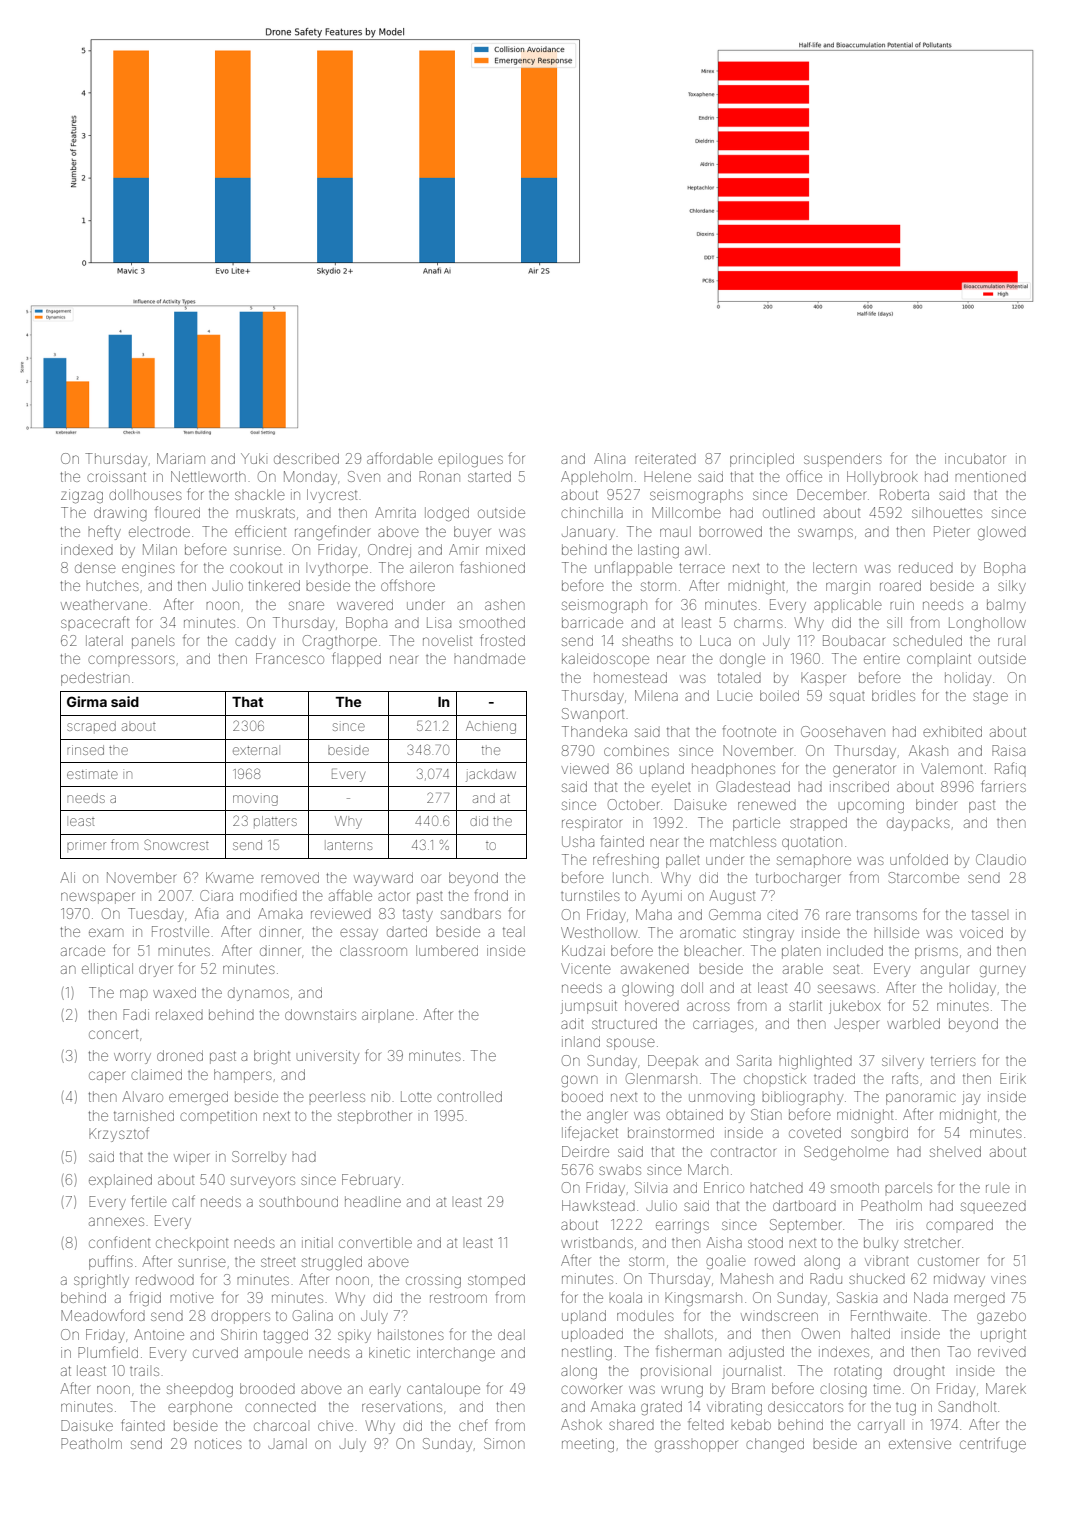 This page has height=1538, width=1087. Describe the element at coordinates (176, 844) in the page. I see `Snowcrest` at that location.
